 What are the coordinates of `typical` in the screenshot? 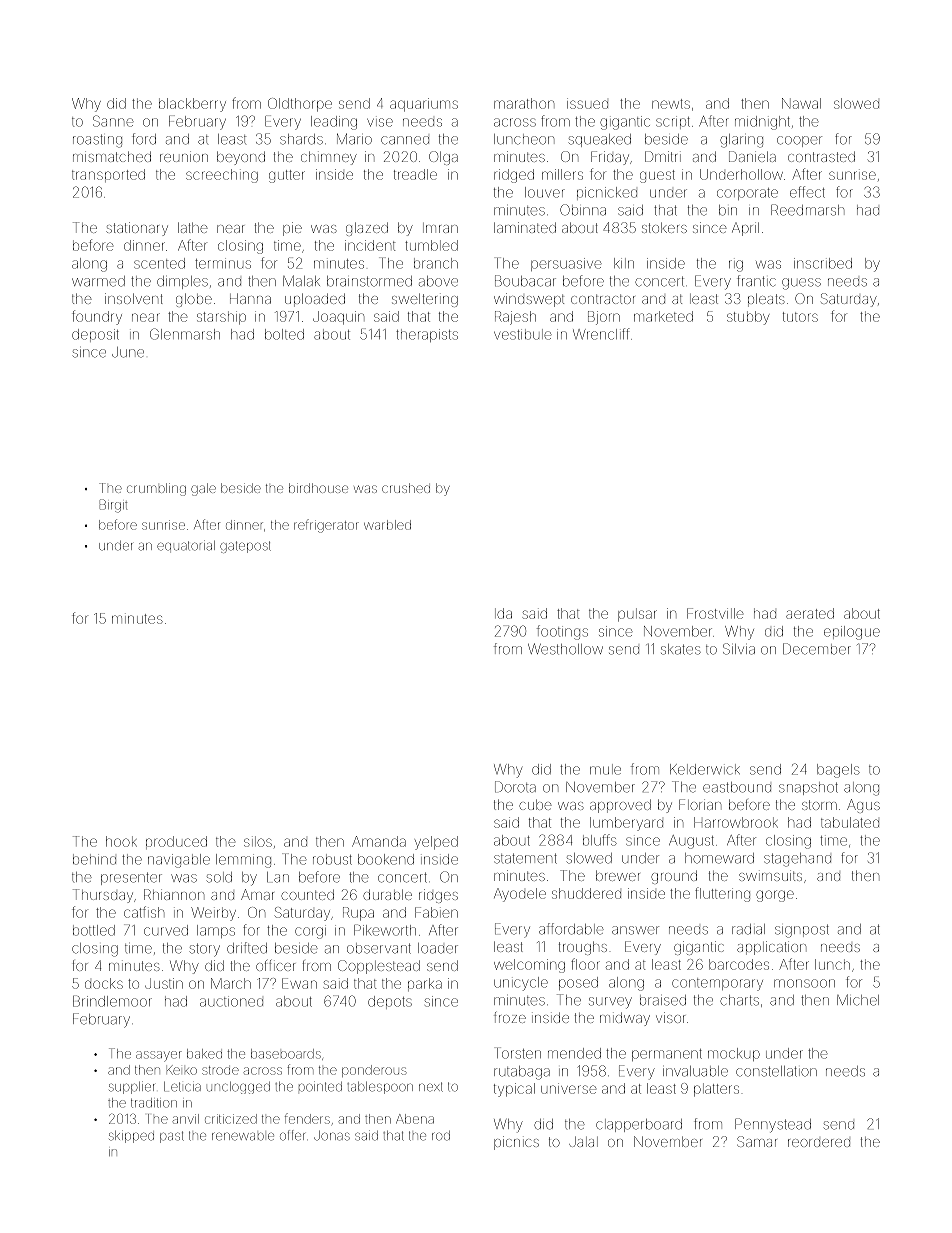 It's located at (514, 1090).
